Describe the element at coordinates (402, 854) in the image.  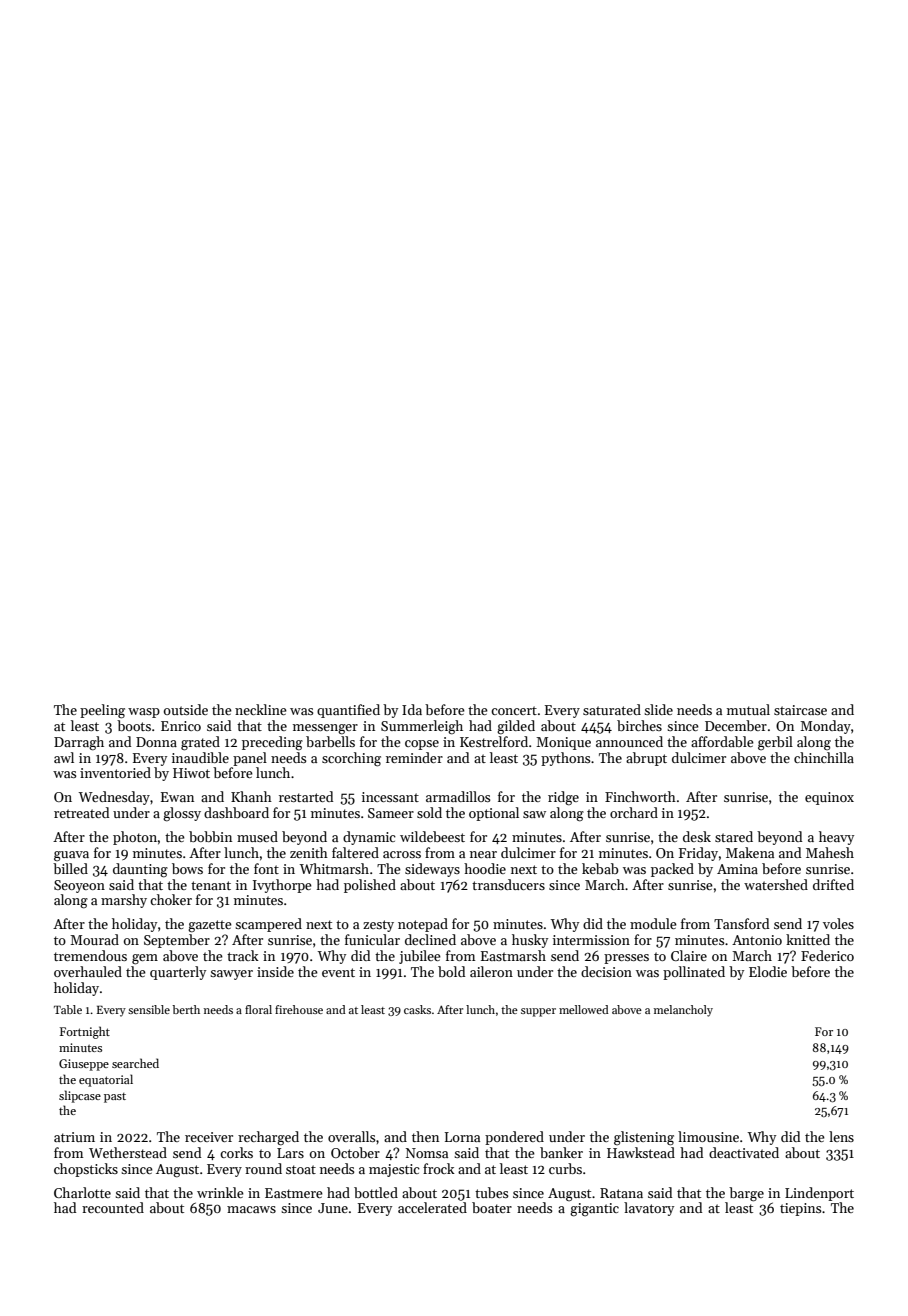
I see `across` at that location.
